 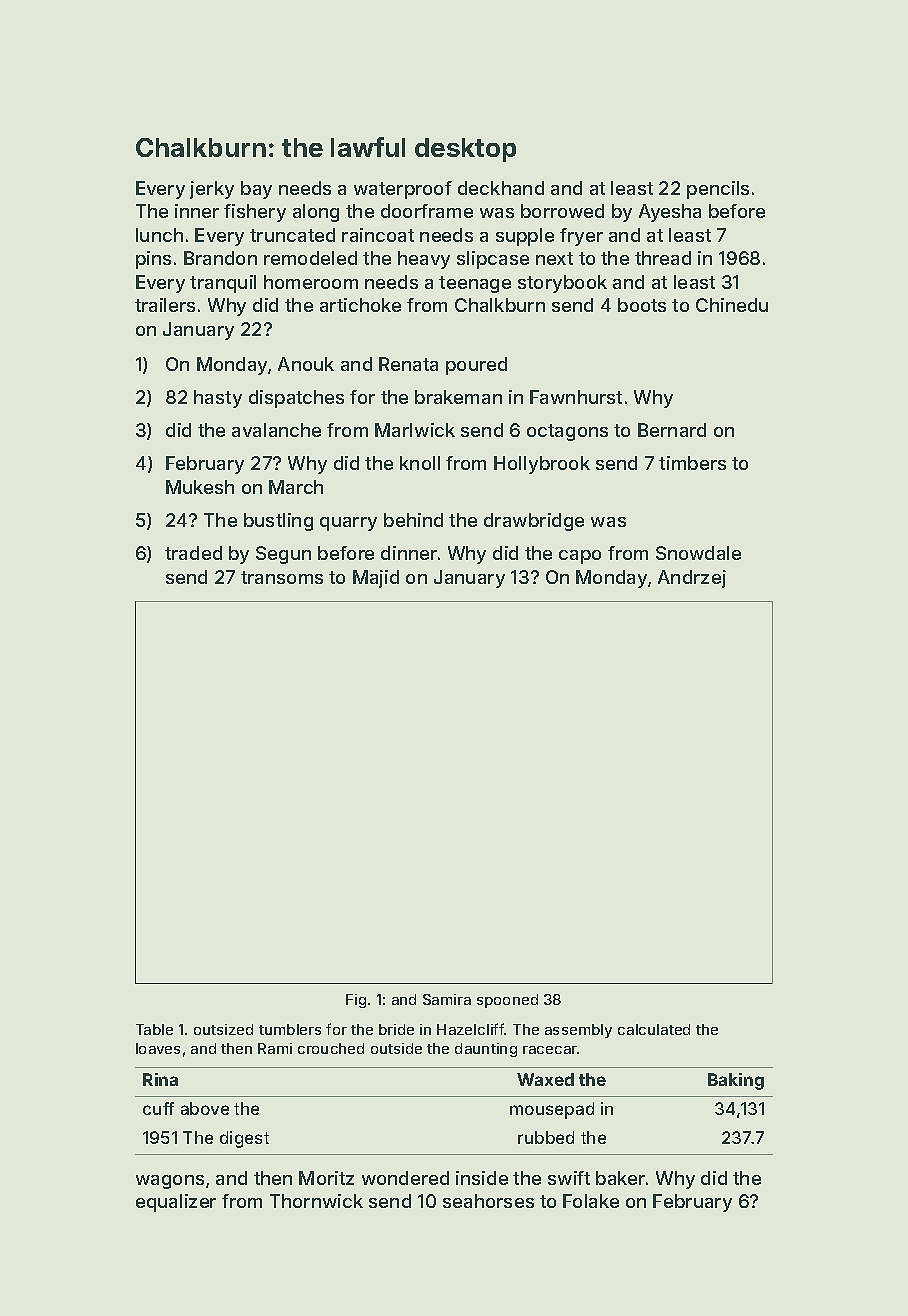 What do you see at coordinates (620, 1178) in the screenshot?
I see `baker` at bounding box center [620, 1178].
